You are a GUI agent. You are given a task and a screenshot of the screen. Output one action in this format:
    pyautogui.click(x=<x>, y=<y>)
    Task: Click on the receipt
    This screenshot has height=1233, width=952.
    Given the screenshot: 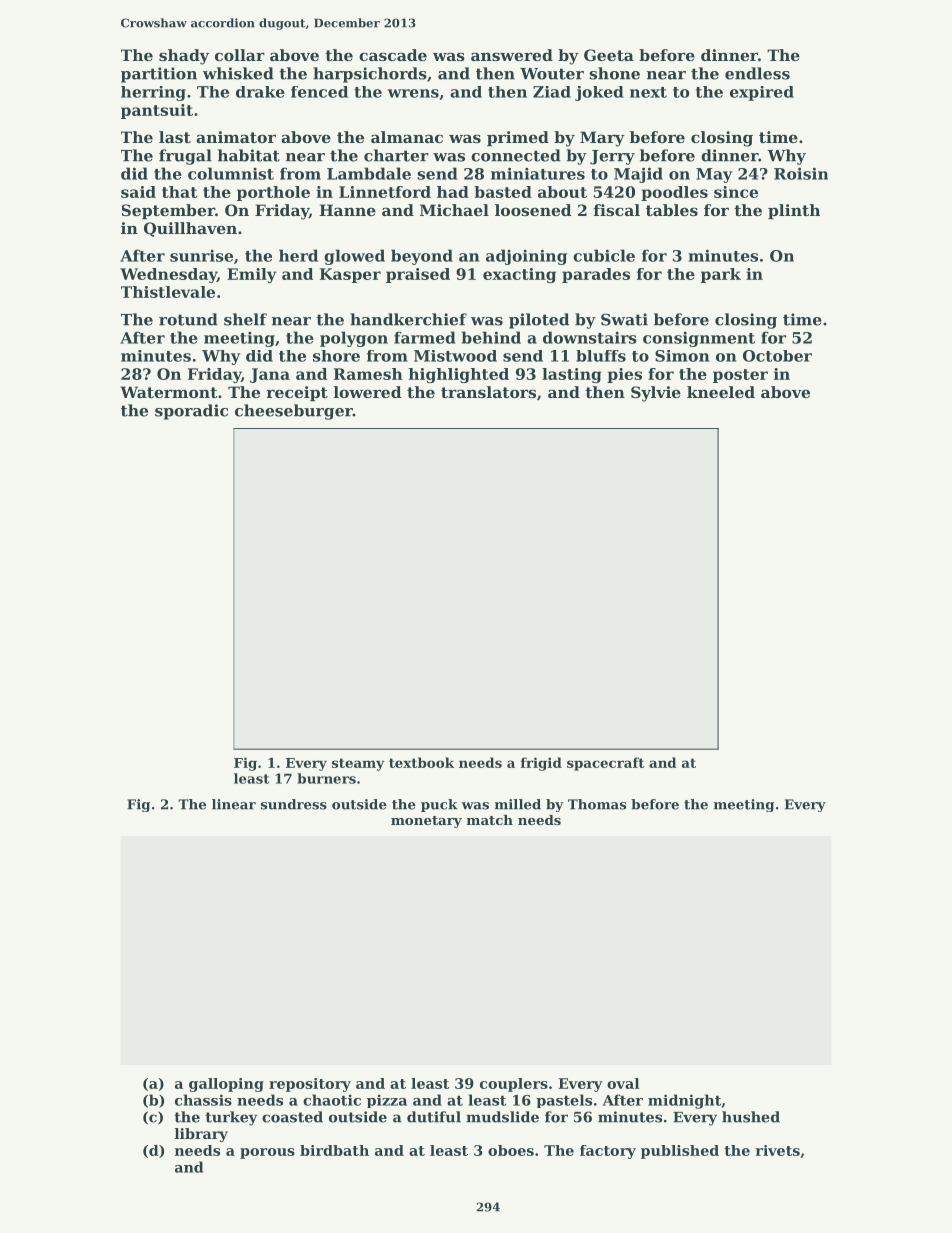 What is the action you would take?
    pyautogui.click(x=297, y=393)
